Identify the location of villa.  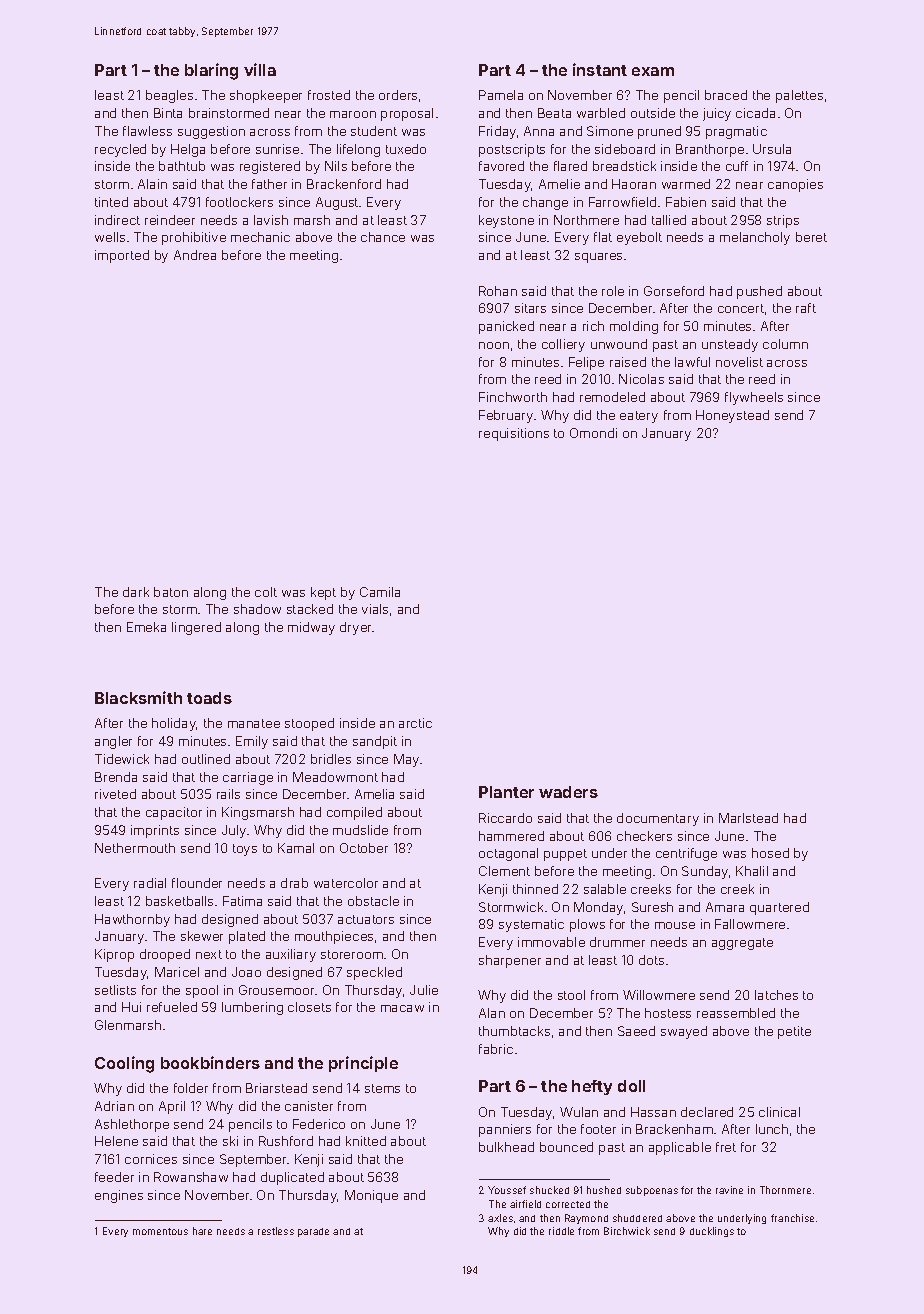
(260, 69).
